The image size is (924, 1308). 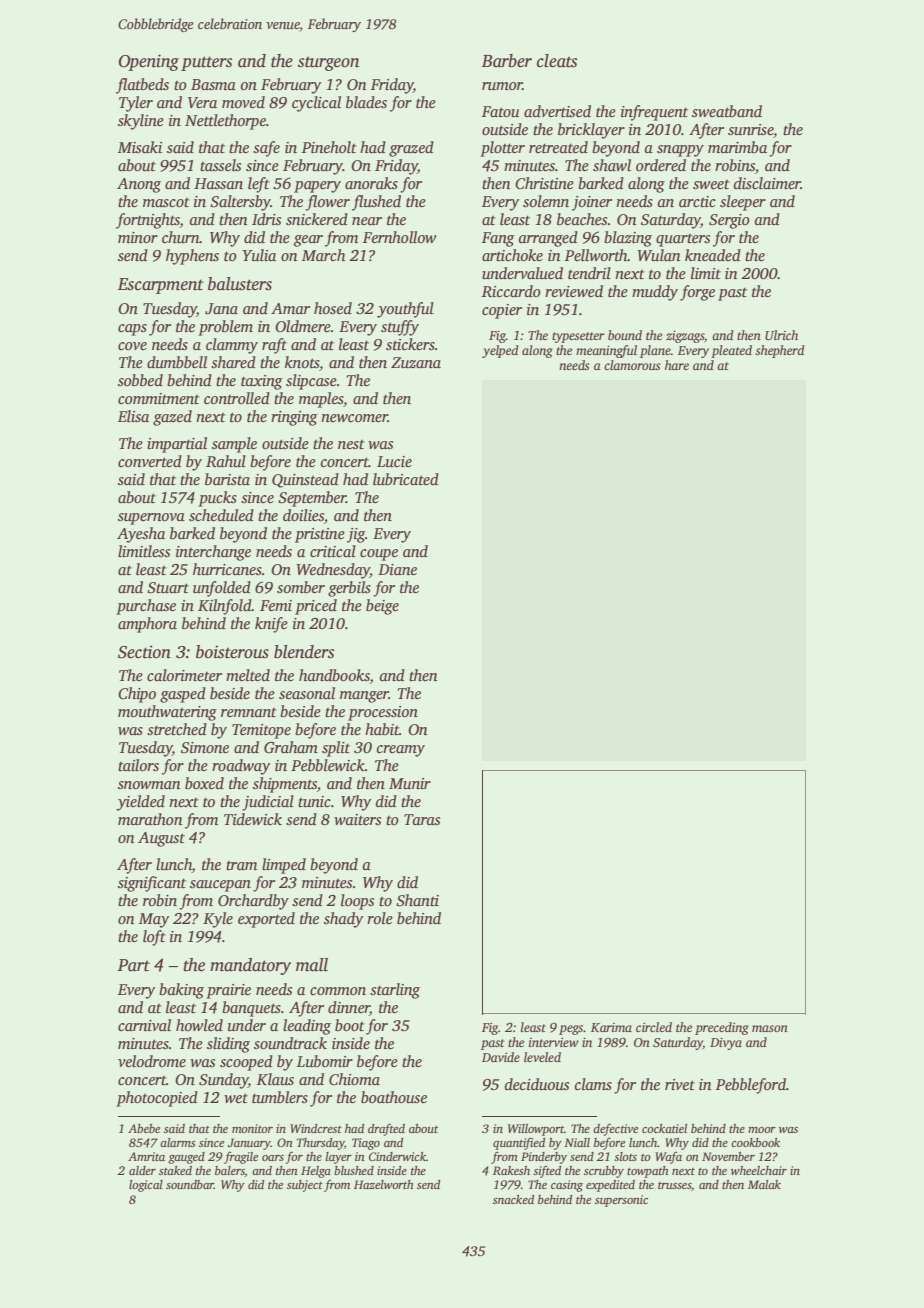 What do you see at coordinates (722, 1028) in the screenshot?
I see `preceding` at bounding box center [722, 1028].
